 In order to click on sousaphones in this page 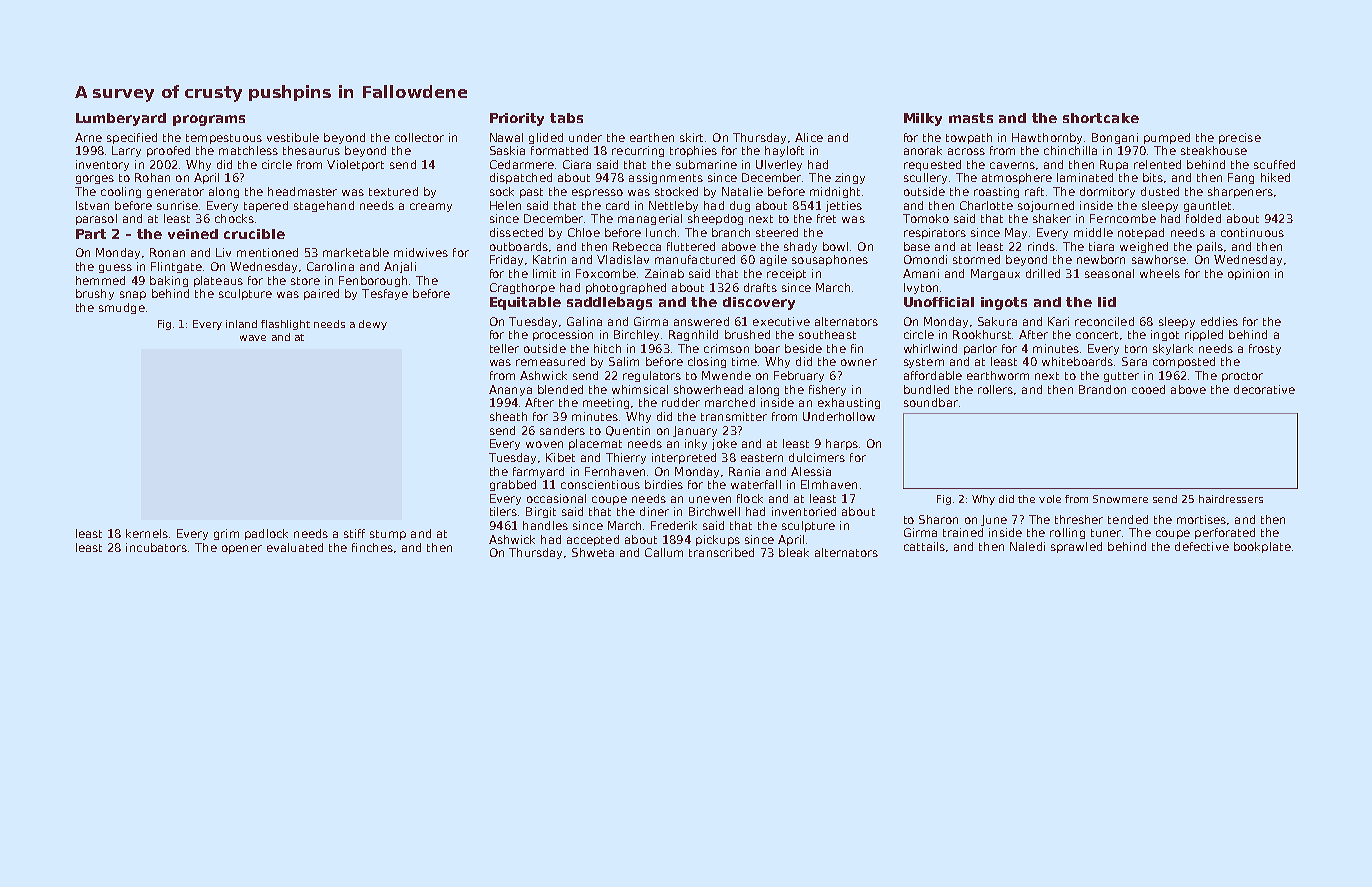, I will do `click(830, 260)`.
